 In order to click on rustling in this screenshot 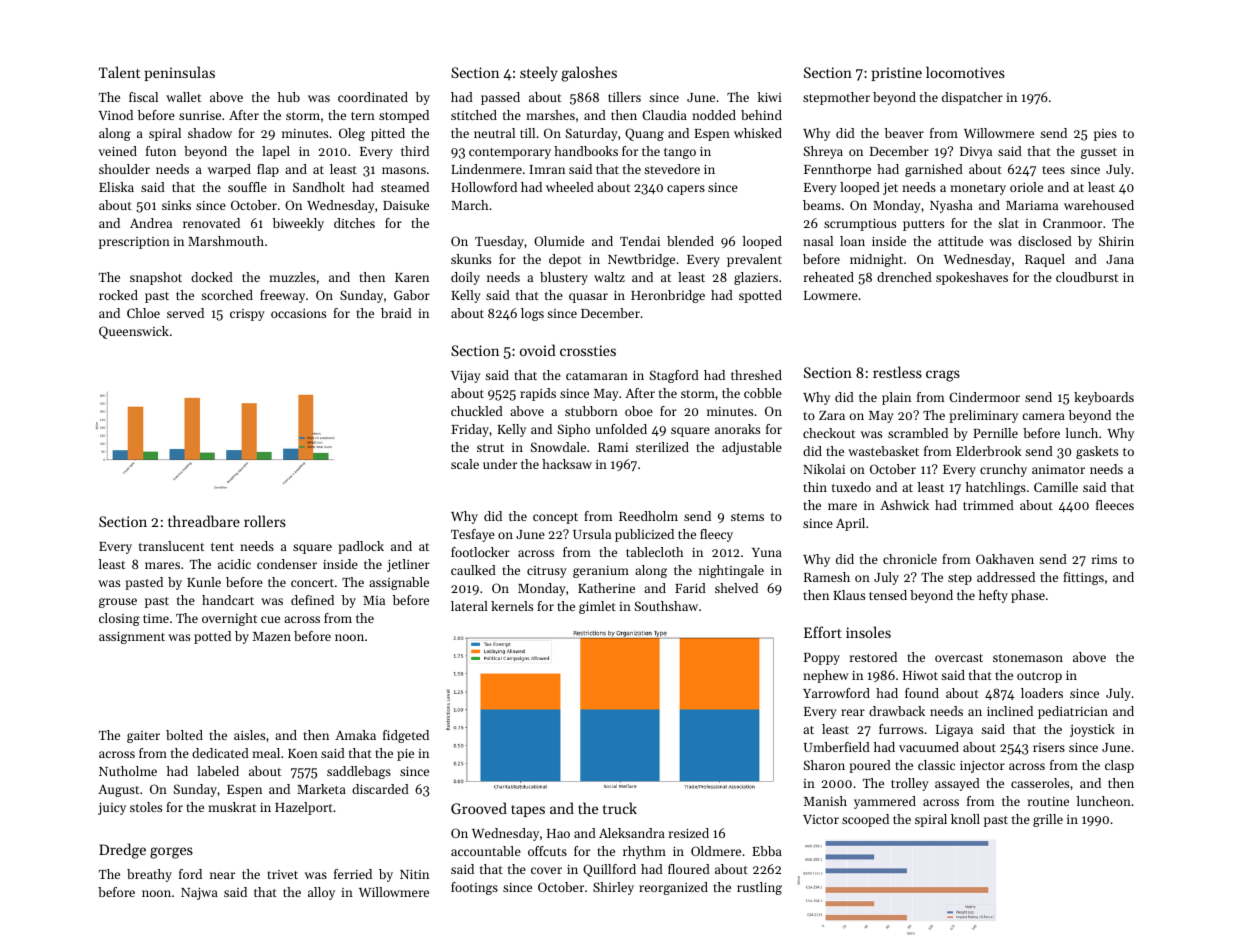, I will do `click(759, 888)`.
